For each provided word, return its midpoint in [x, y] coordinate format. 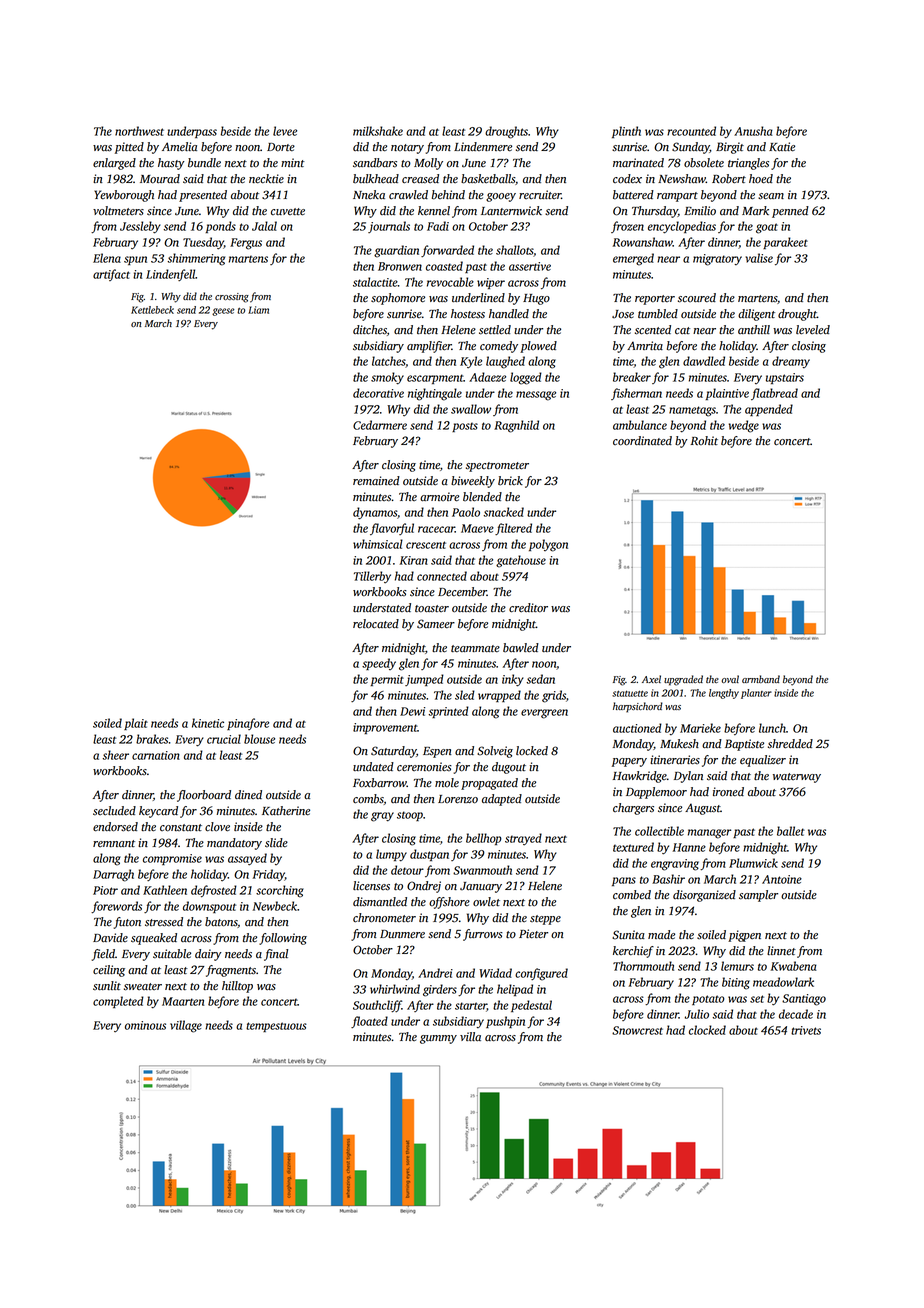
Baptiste [744, 745]
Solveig [495, 752]
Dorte [281, 147]
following [283, 939]
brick [510, 481]
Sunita [628, 935]
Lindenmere [483, 147]
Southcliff [377, 1006]
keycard [158, 812]
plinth [626, 132]
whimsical [378, 544]
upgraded [683, 680]
